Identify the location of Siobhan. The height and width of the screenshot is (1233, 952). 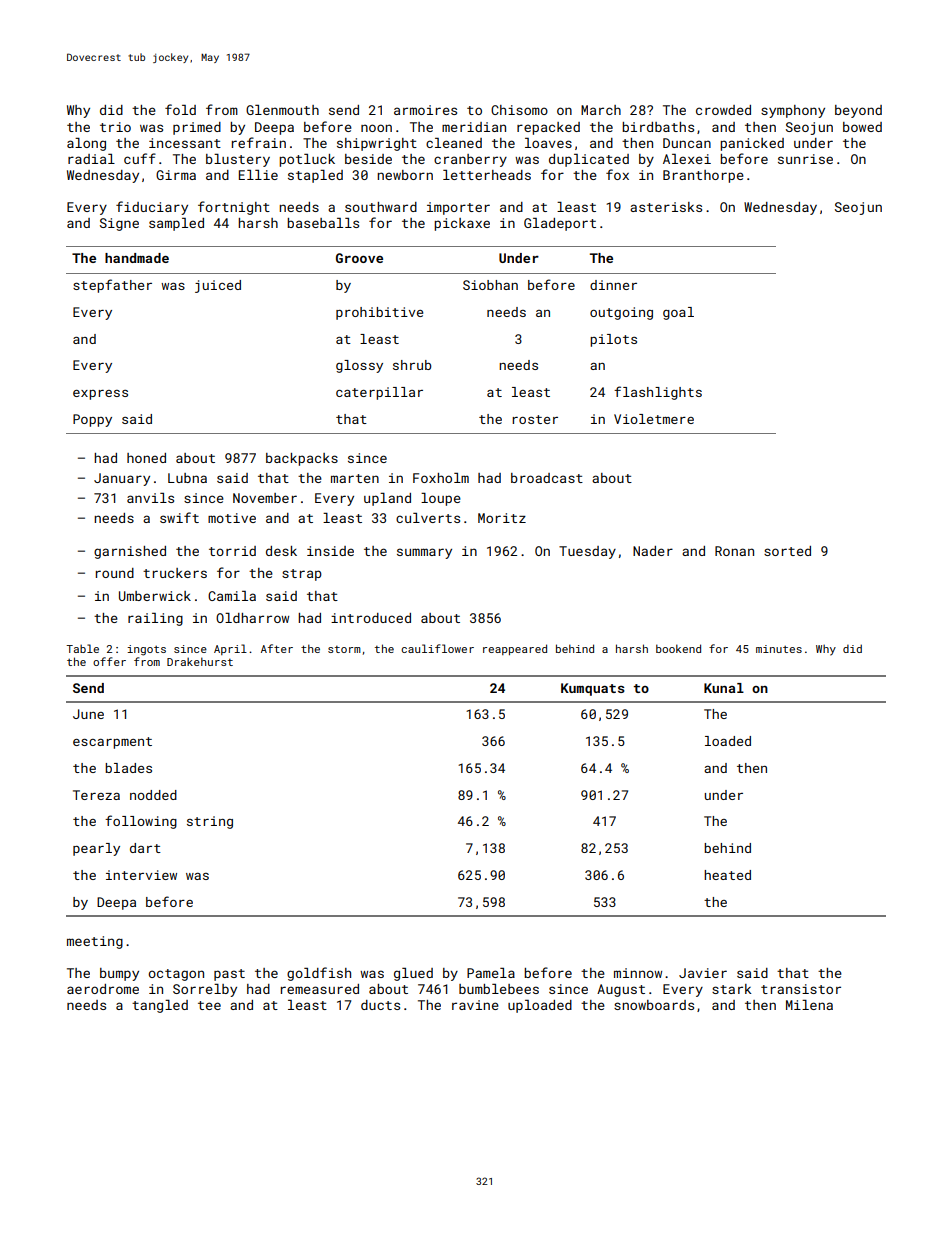
(490, 285).
